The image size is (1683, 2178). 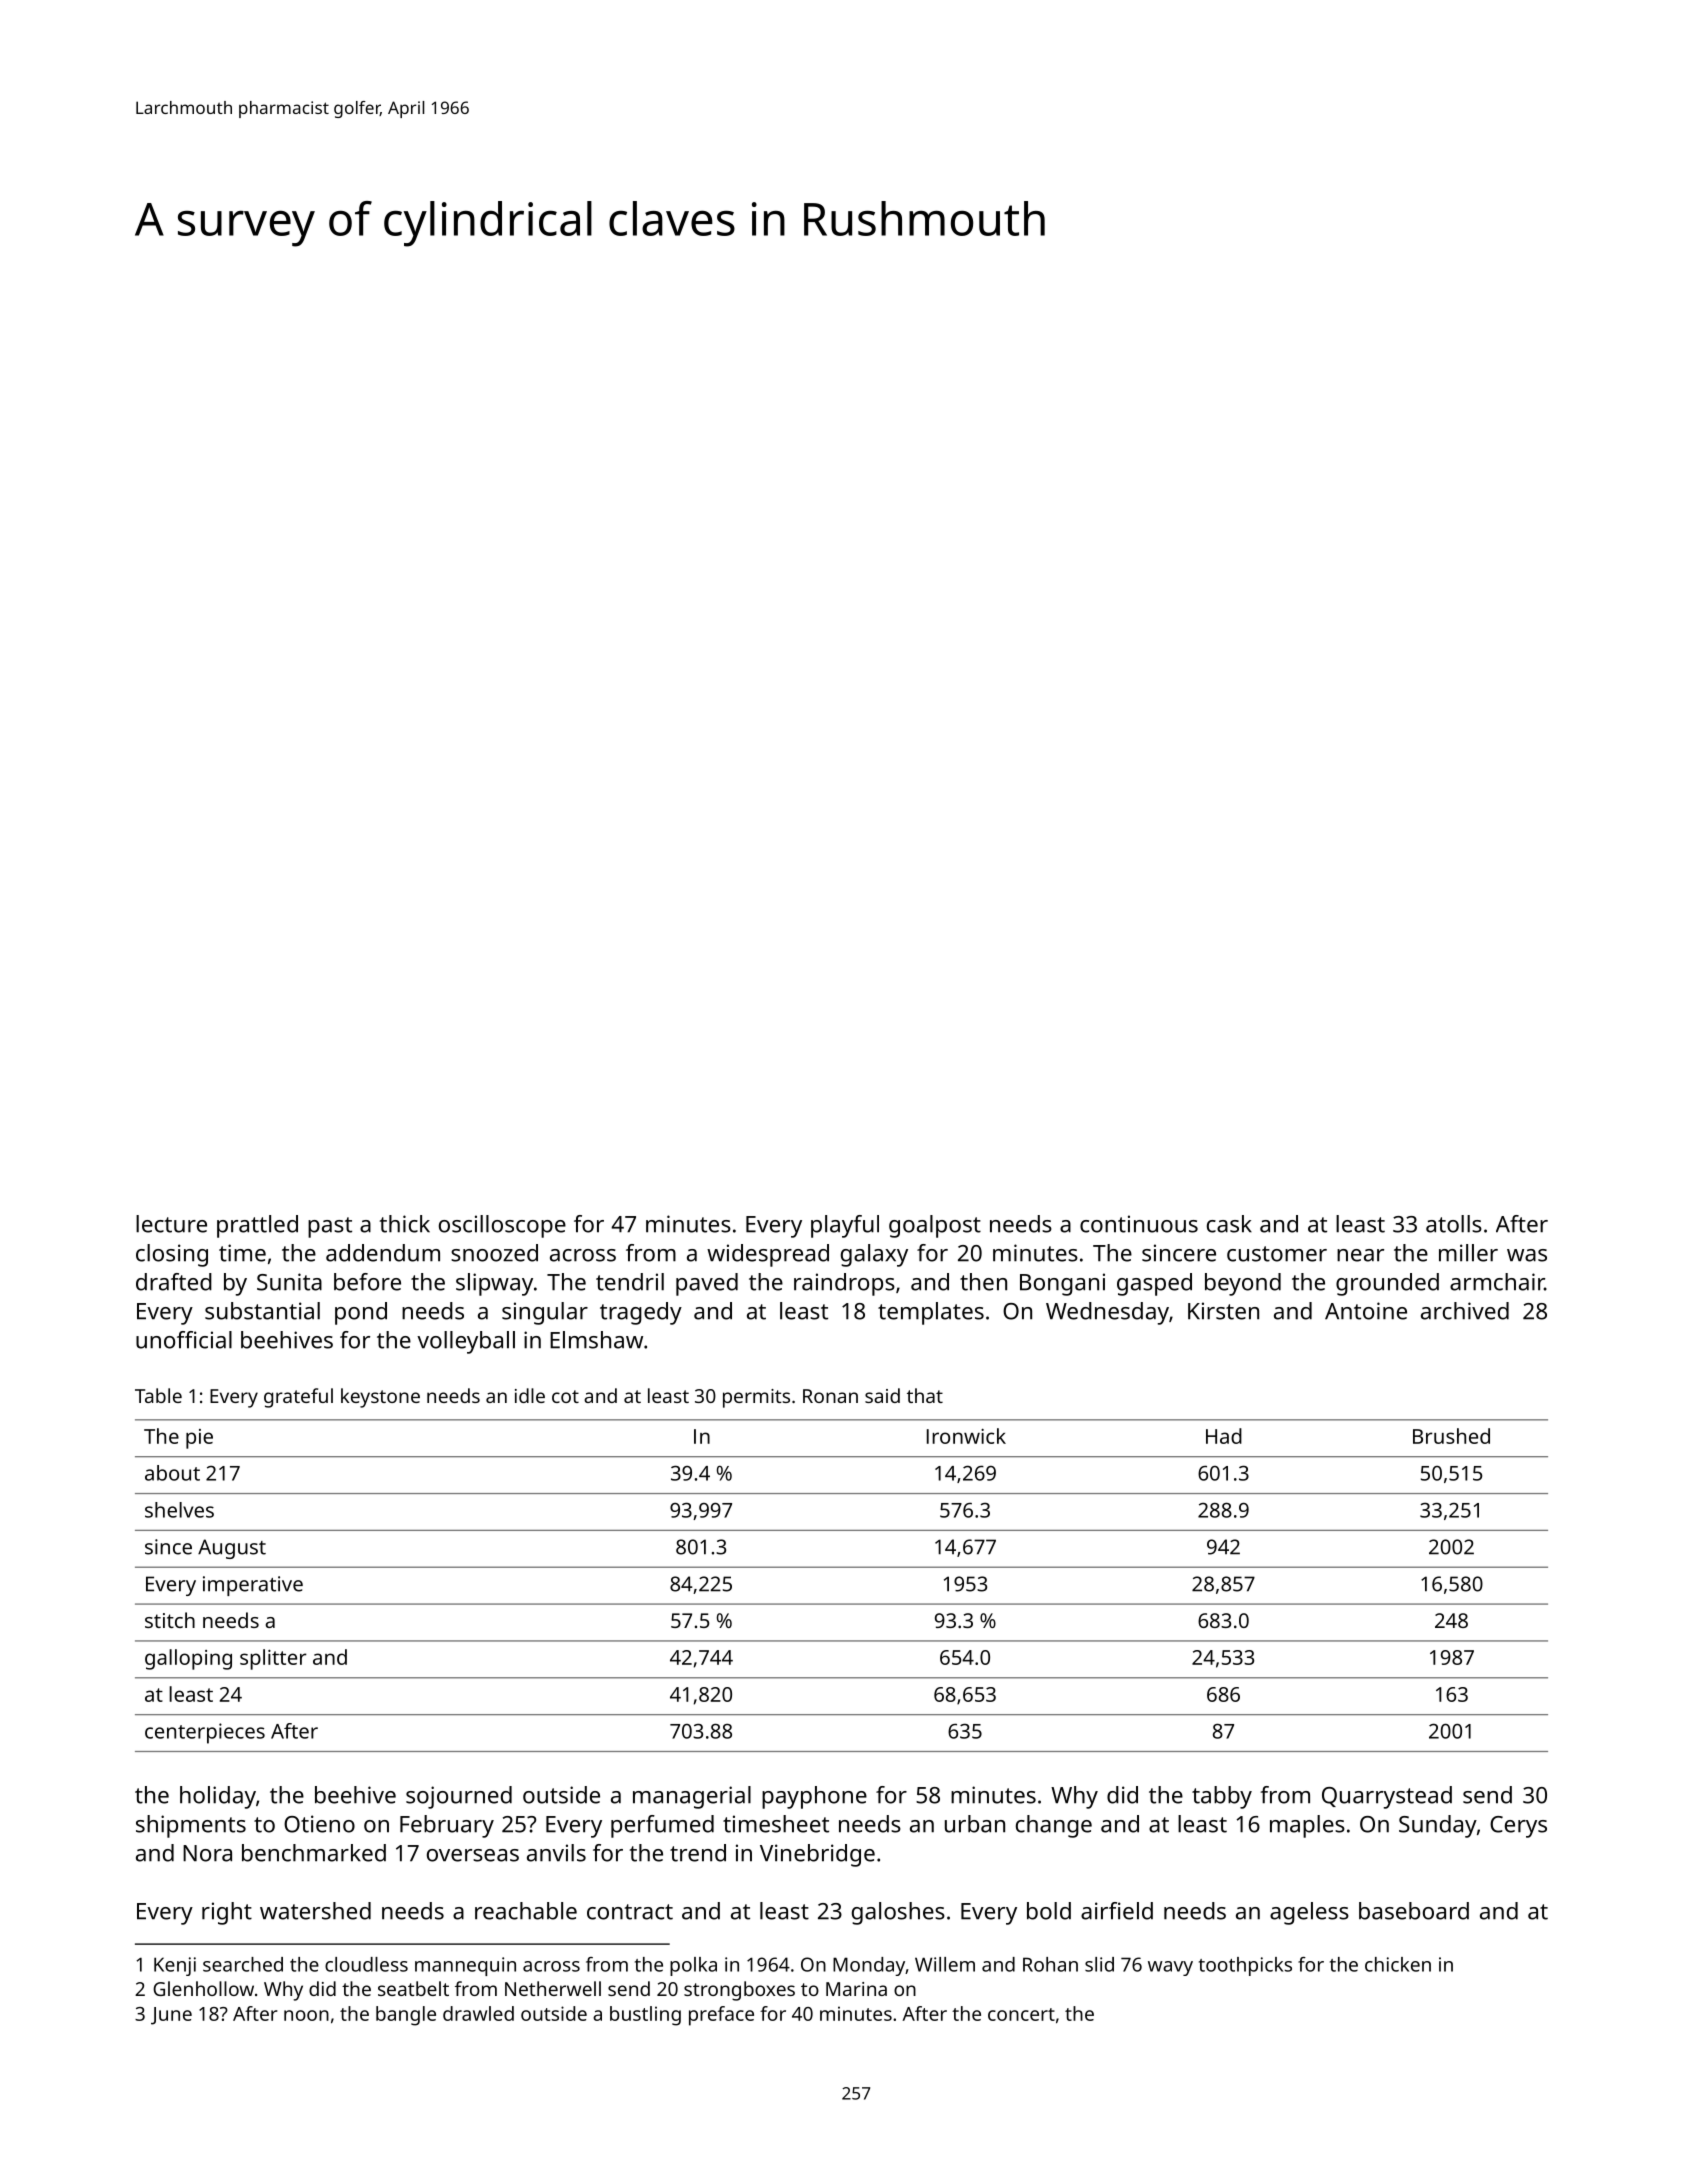 What do you see at coordinates (158, 1395) in the page?
I see `Table` at bounding box center [158, 1395].
